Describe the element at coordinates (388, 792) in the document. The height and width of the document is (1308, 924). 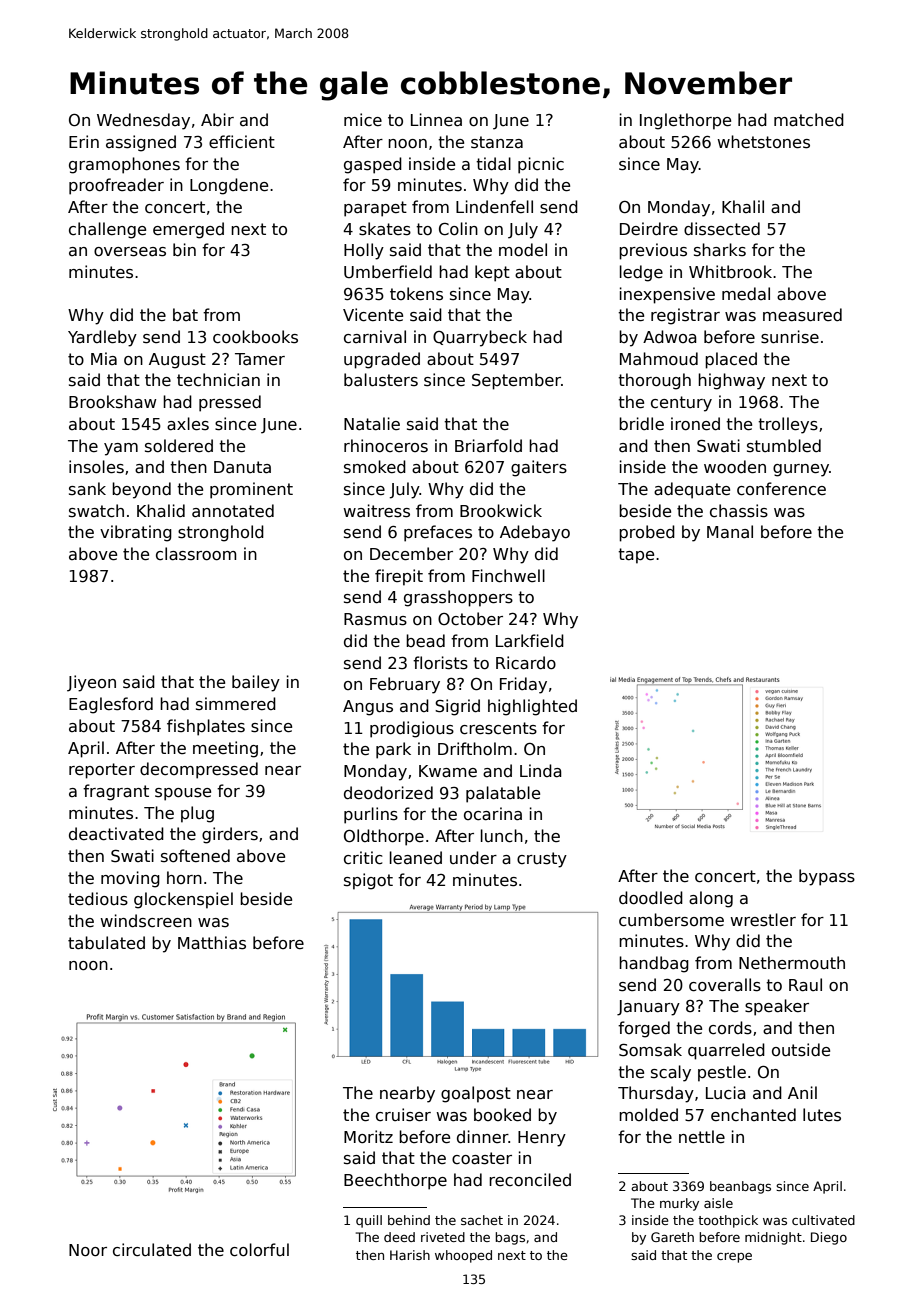
I see `deodorized` at that location.
